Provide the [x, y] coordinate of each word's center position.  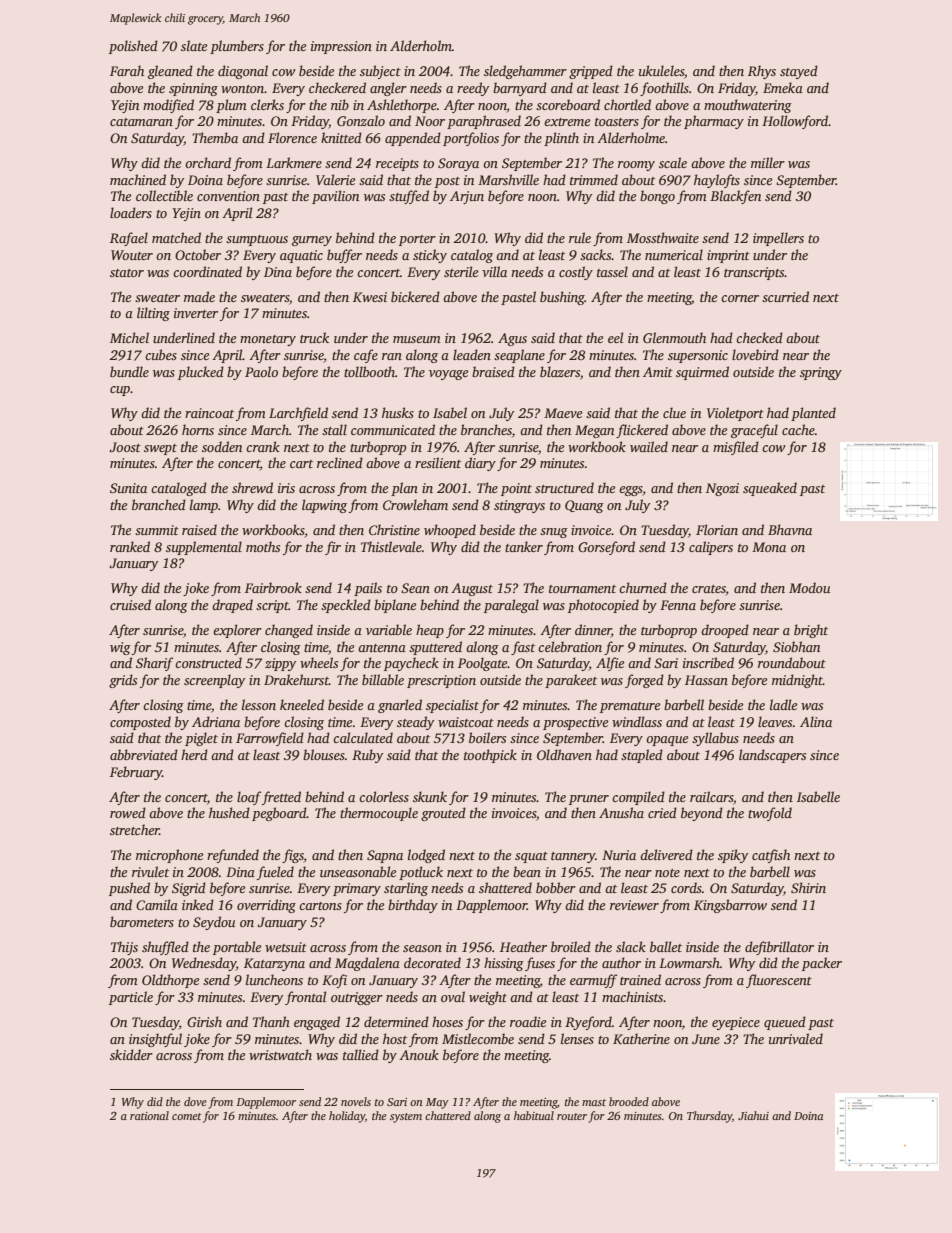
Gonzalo [361, 120]
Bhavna [790, 529]
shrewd [252, 487]
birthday [413, 906]
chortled [627, 104]
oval [453, 996]
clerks [267, 104]
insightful [155, 1040]
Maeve [563, 413]
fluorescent [779, 981]
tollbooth [369, 371]
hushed [229, 812]
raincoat [209, 413]
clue [674, 412]
